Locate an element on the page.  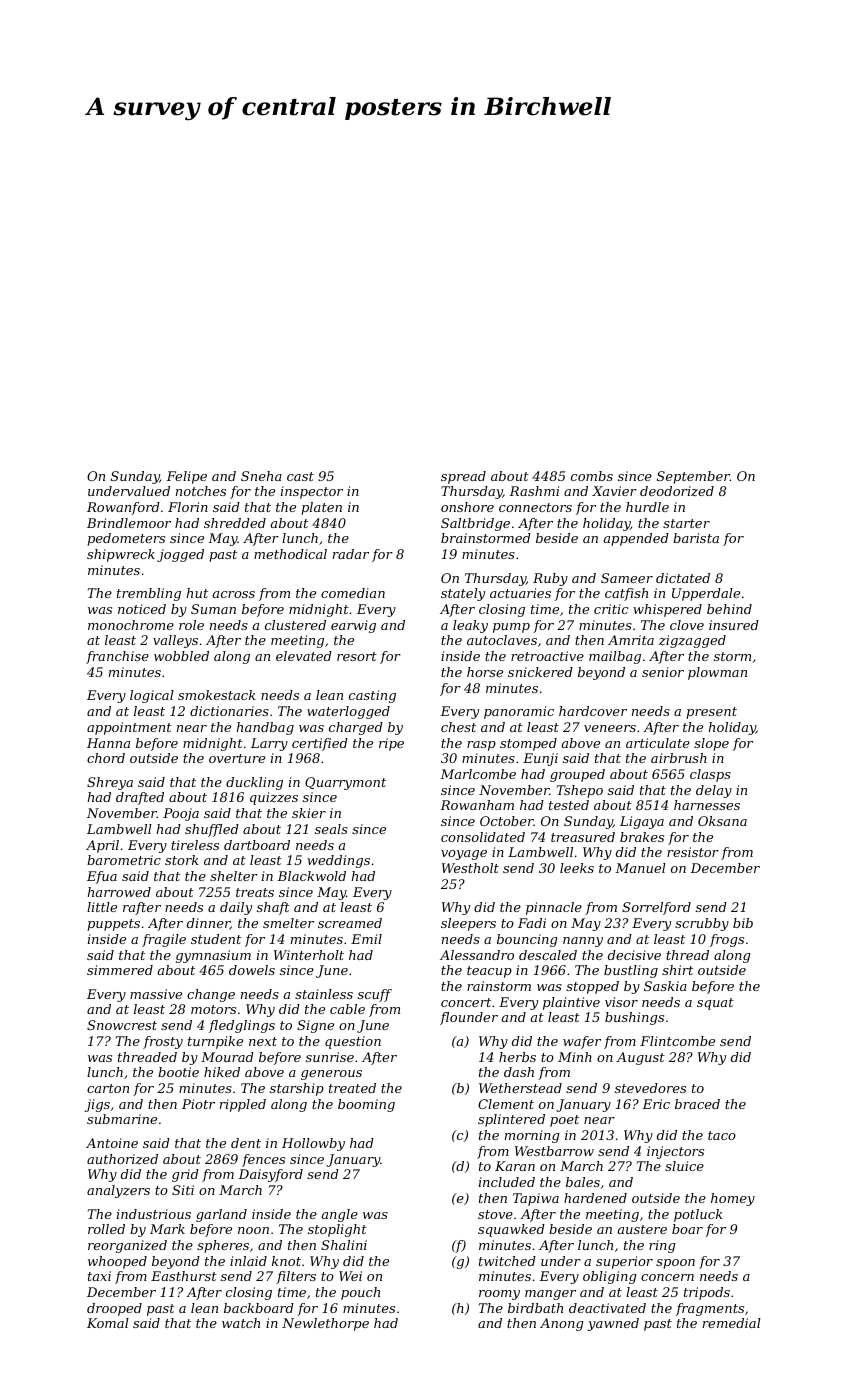
taxi is located at coordinates (99, 1276).
